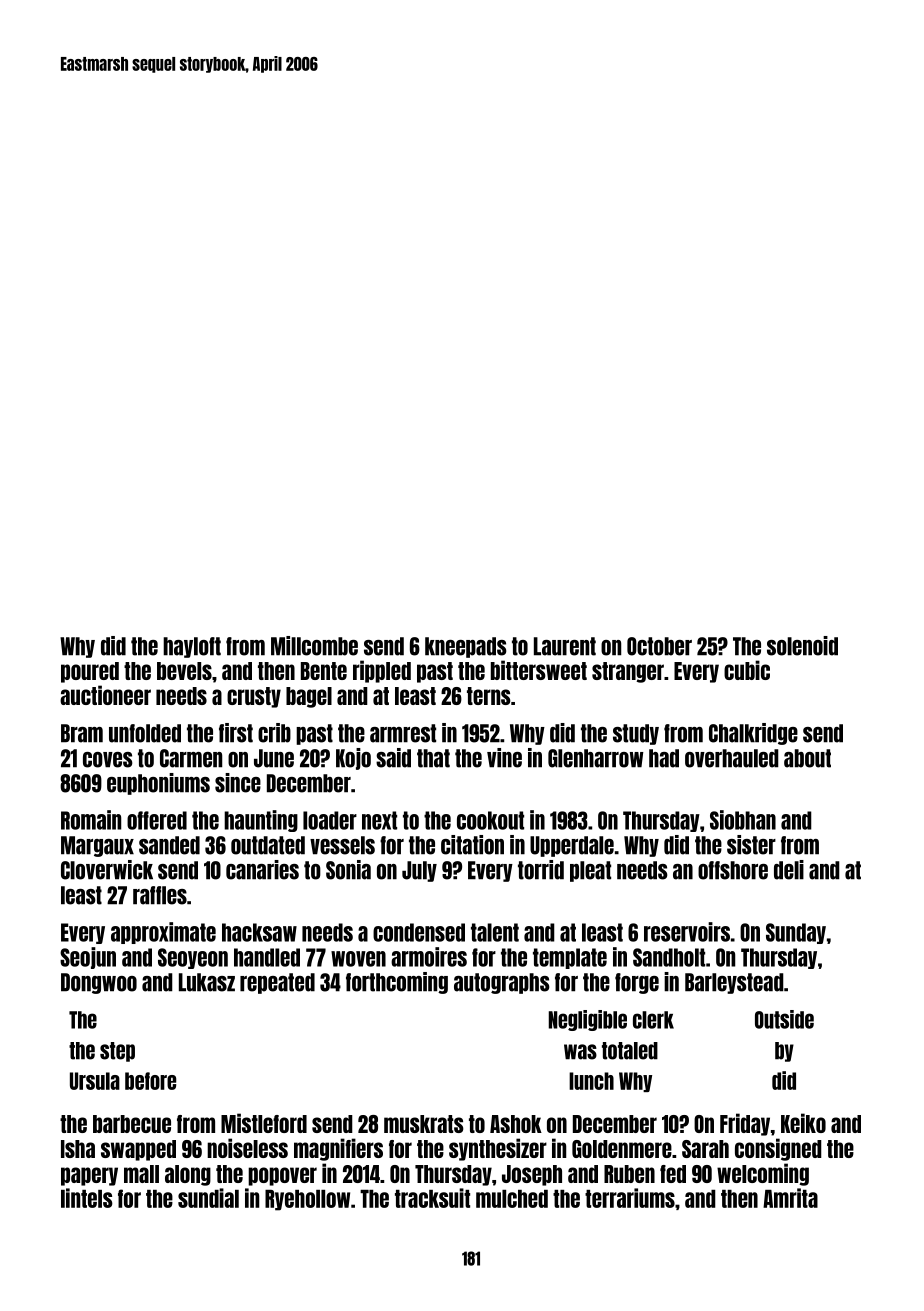 This image has width=924, height=1311. What do you see at coordinates (565, 646) in the image?
I see `Laurent` at bounding box center [565, 646].
